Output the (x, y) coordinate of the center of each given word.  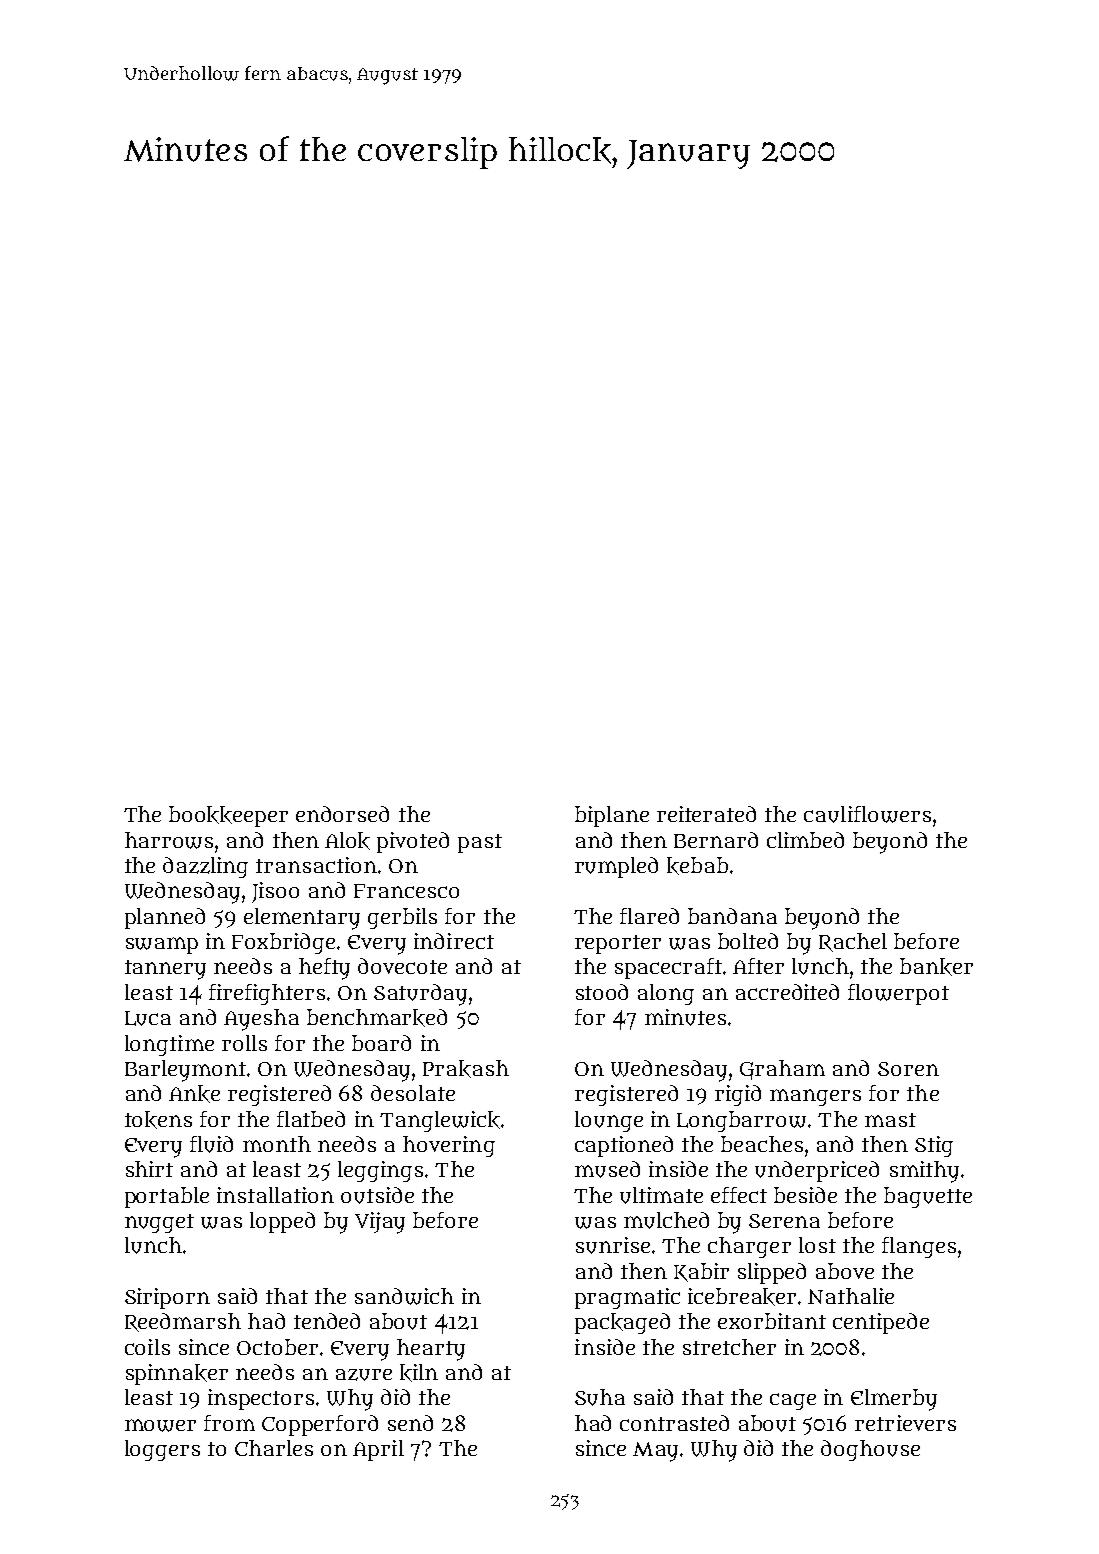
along (666, 994)
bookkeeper (228, 816)
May (655, 1452)
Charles (274, 1448)
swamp (162, 945)
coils (147, 1347)
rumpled (616, 867)
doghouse (870, 1450)
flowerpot (898, 994)
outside (377, 1195)
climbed (805, 840)
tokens (158, 1120)
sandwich (404, 1296)
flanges (919, 1247)
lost (817, 1245)
